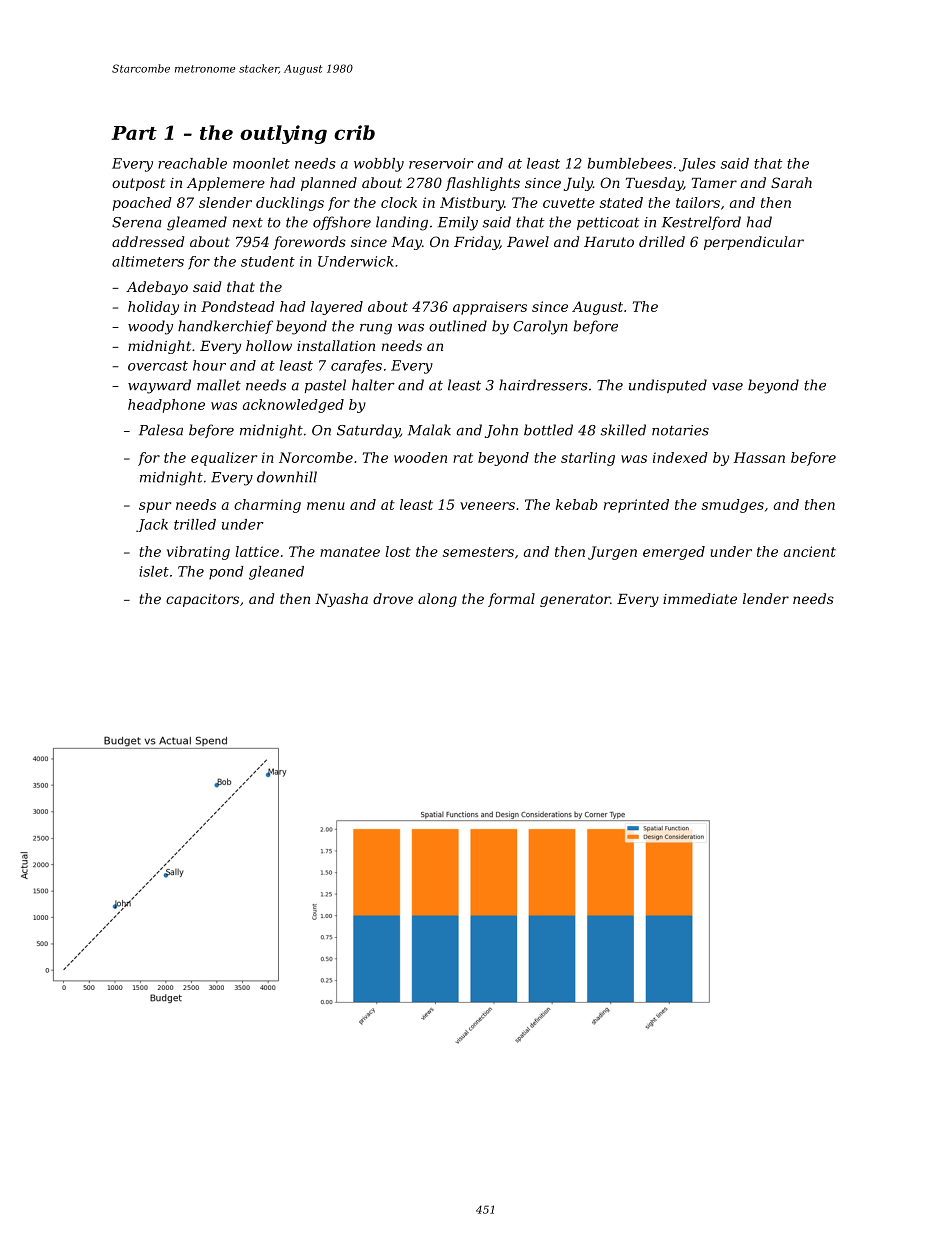  What do you see at coordinates (157, 288) in the image?
I see `Adebayo` at bounding box center [157, 288].
